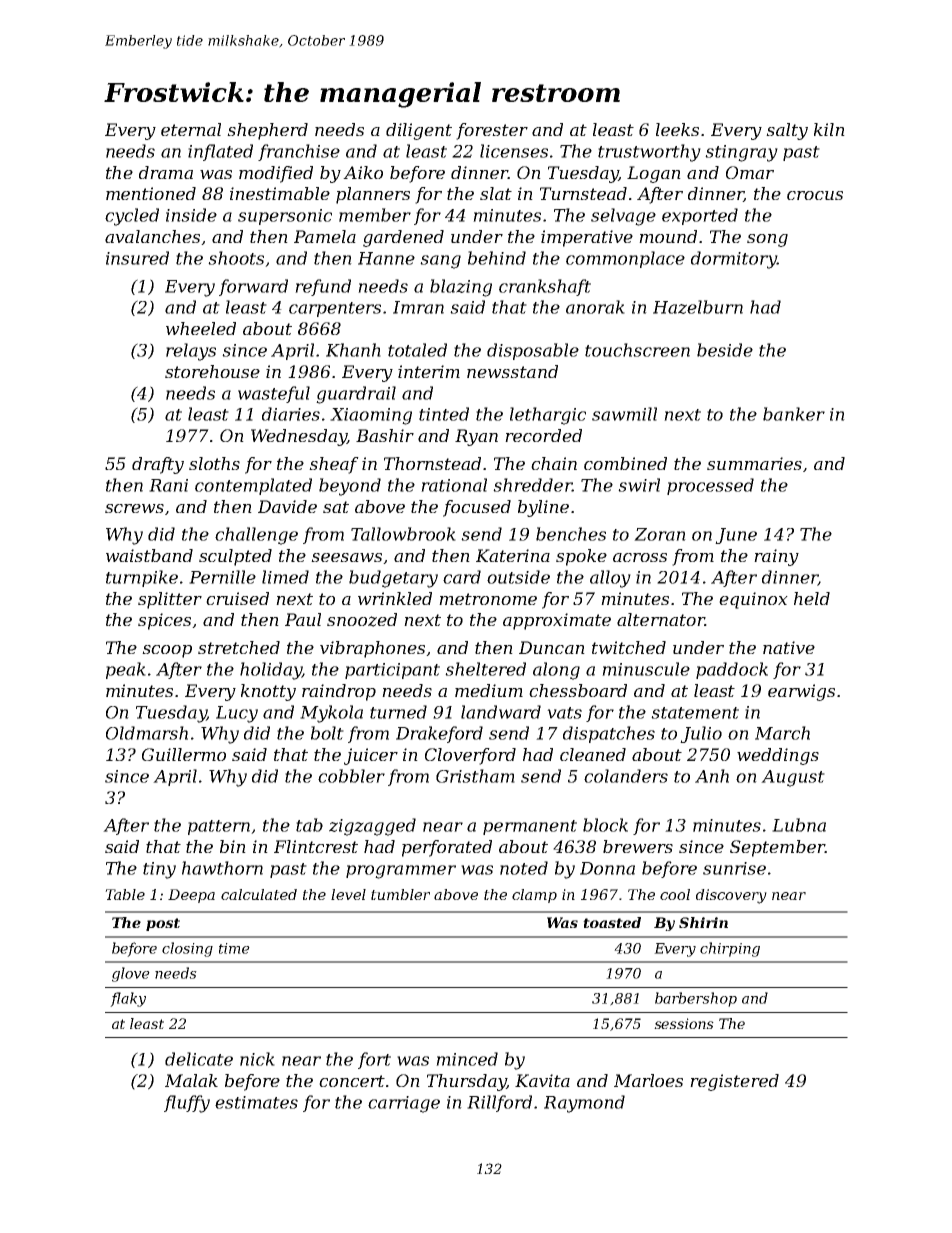  What do you see at coordinates (191, 129) in the document?
I see `eternal` at bounding box center [191, 129].
